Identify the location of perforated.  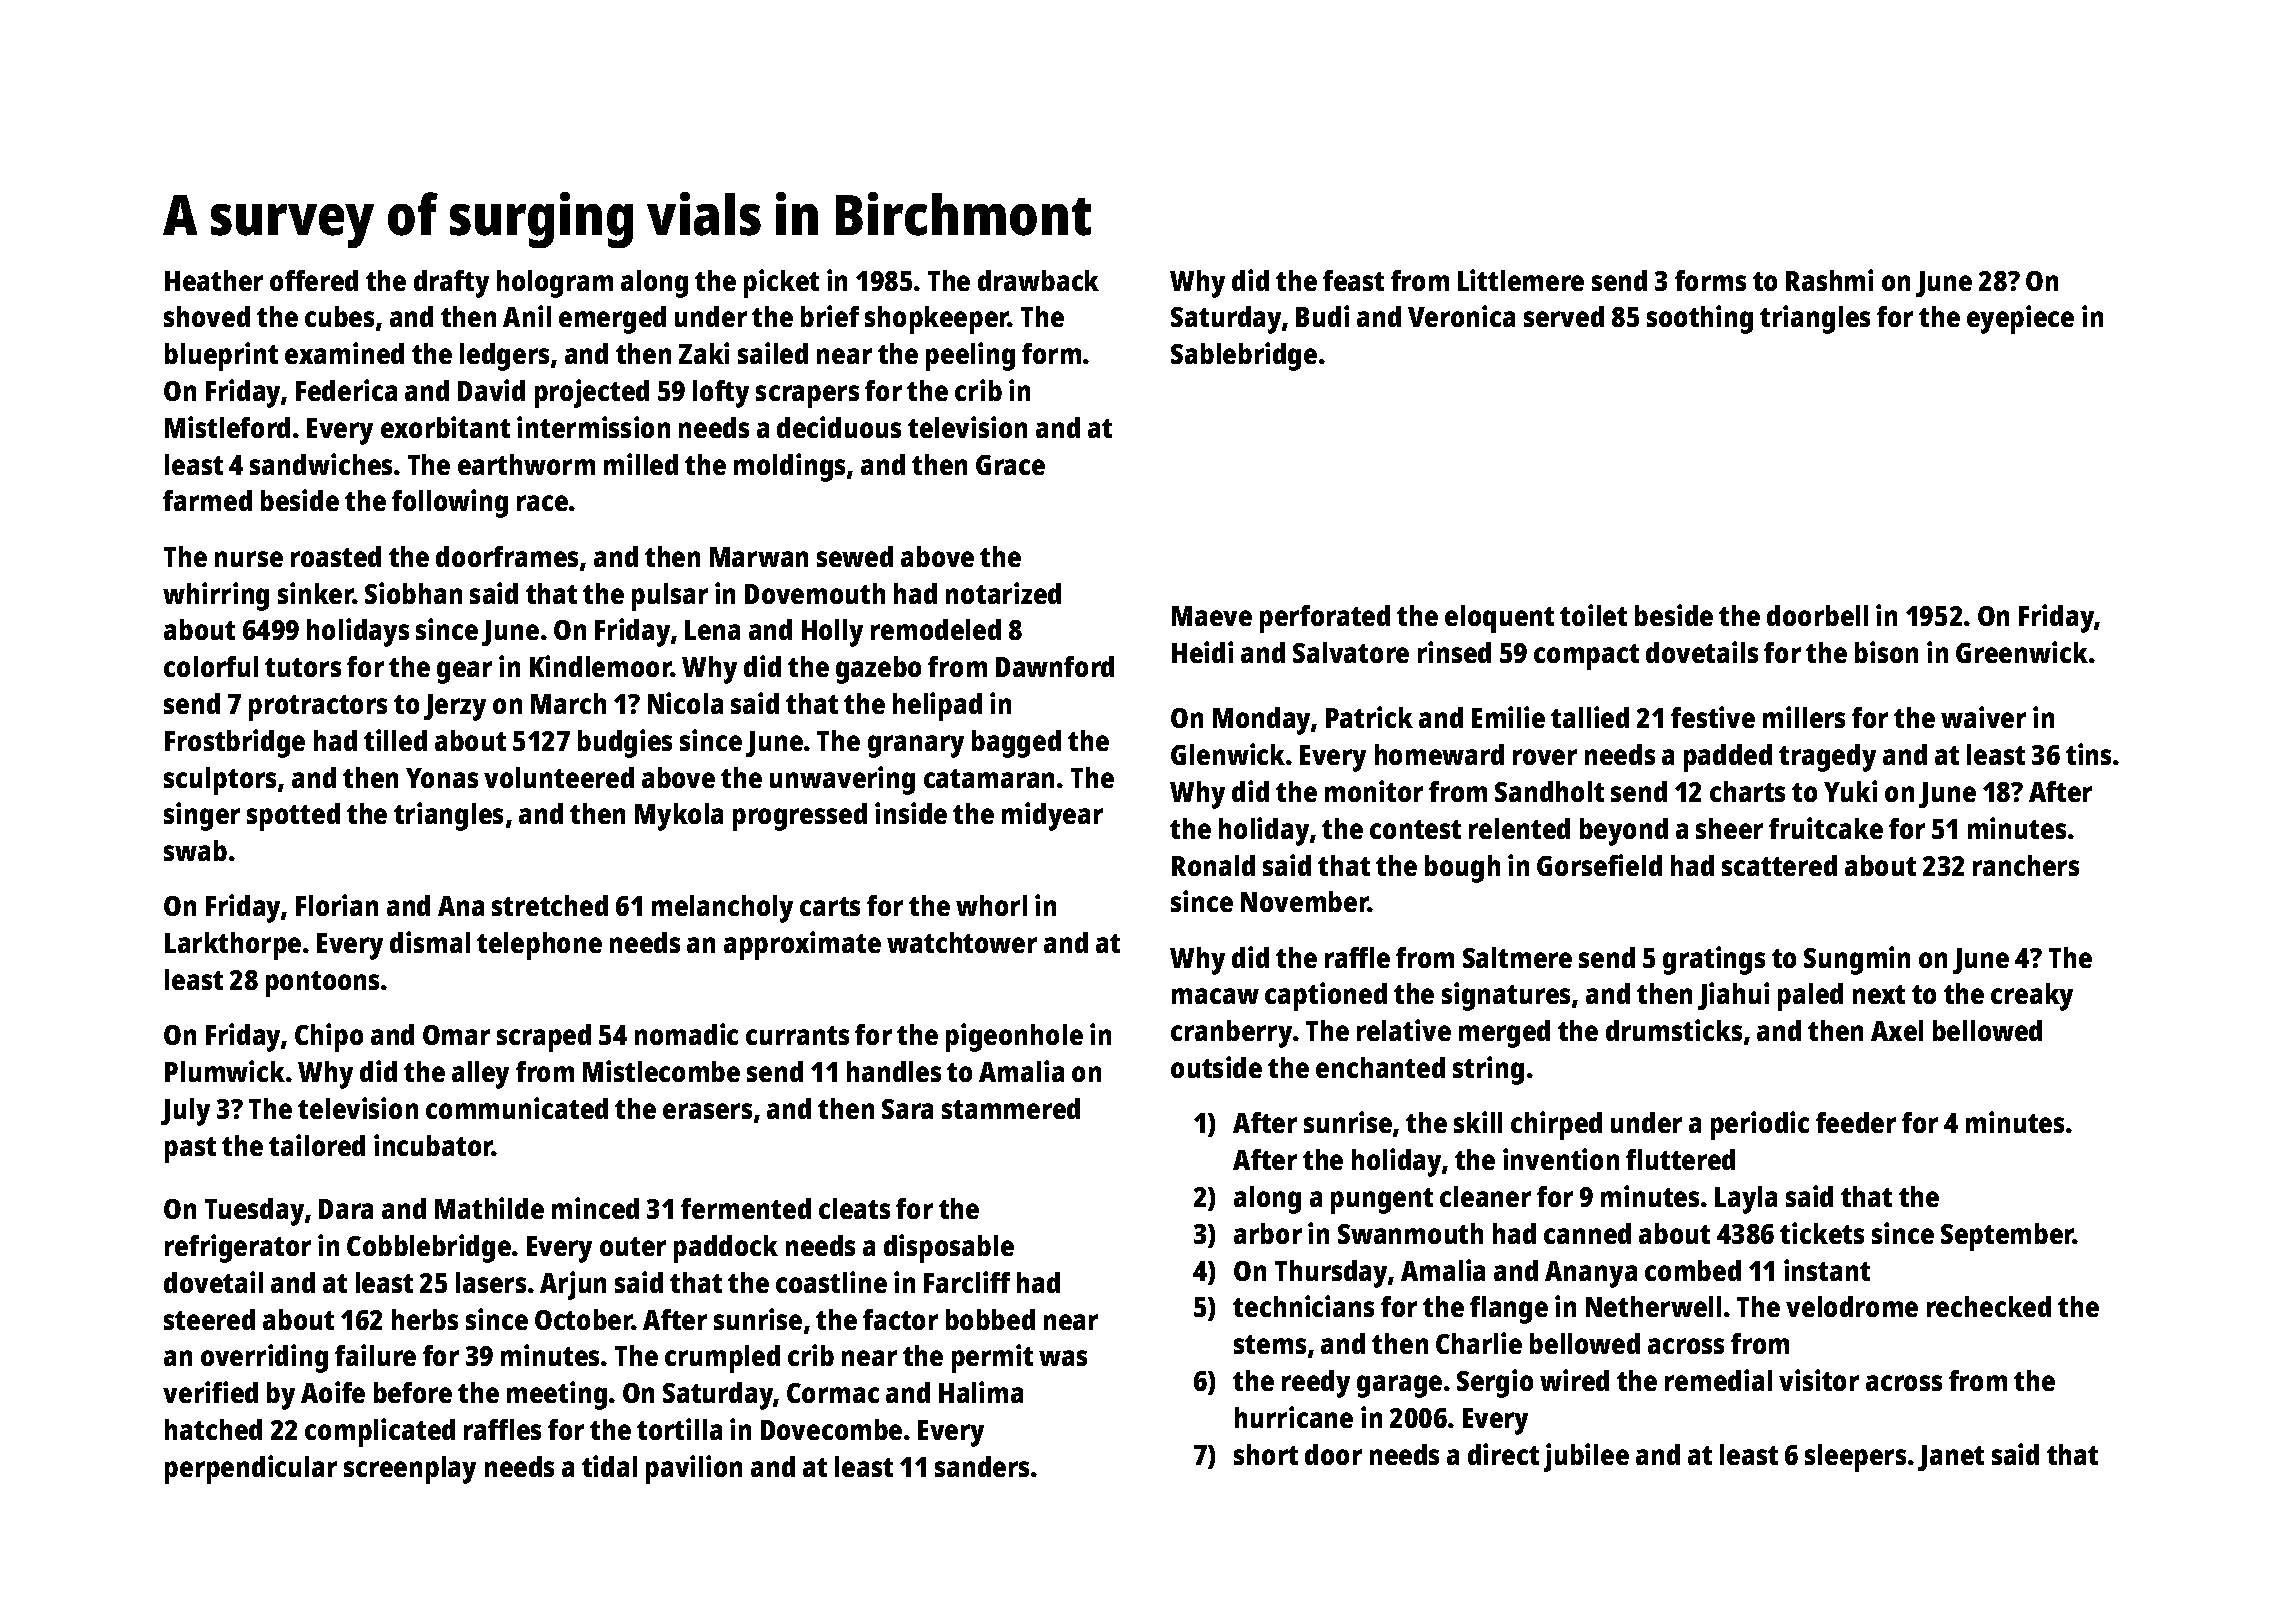
(1325, 619).
